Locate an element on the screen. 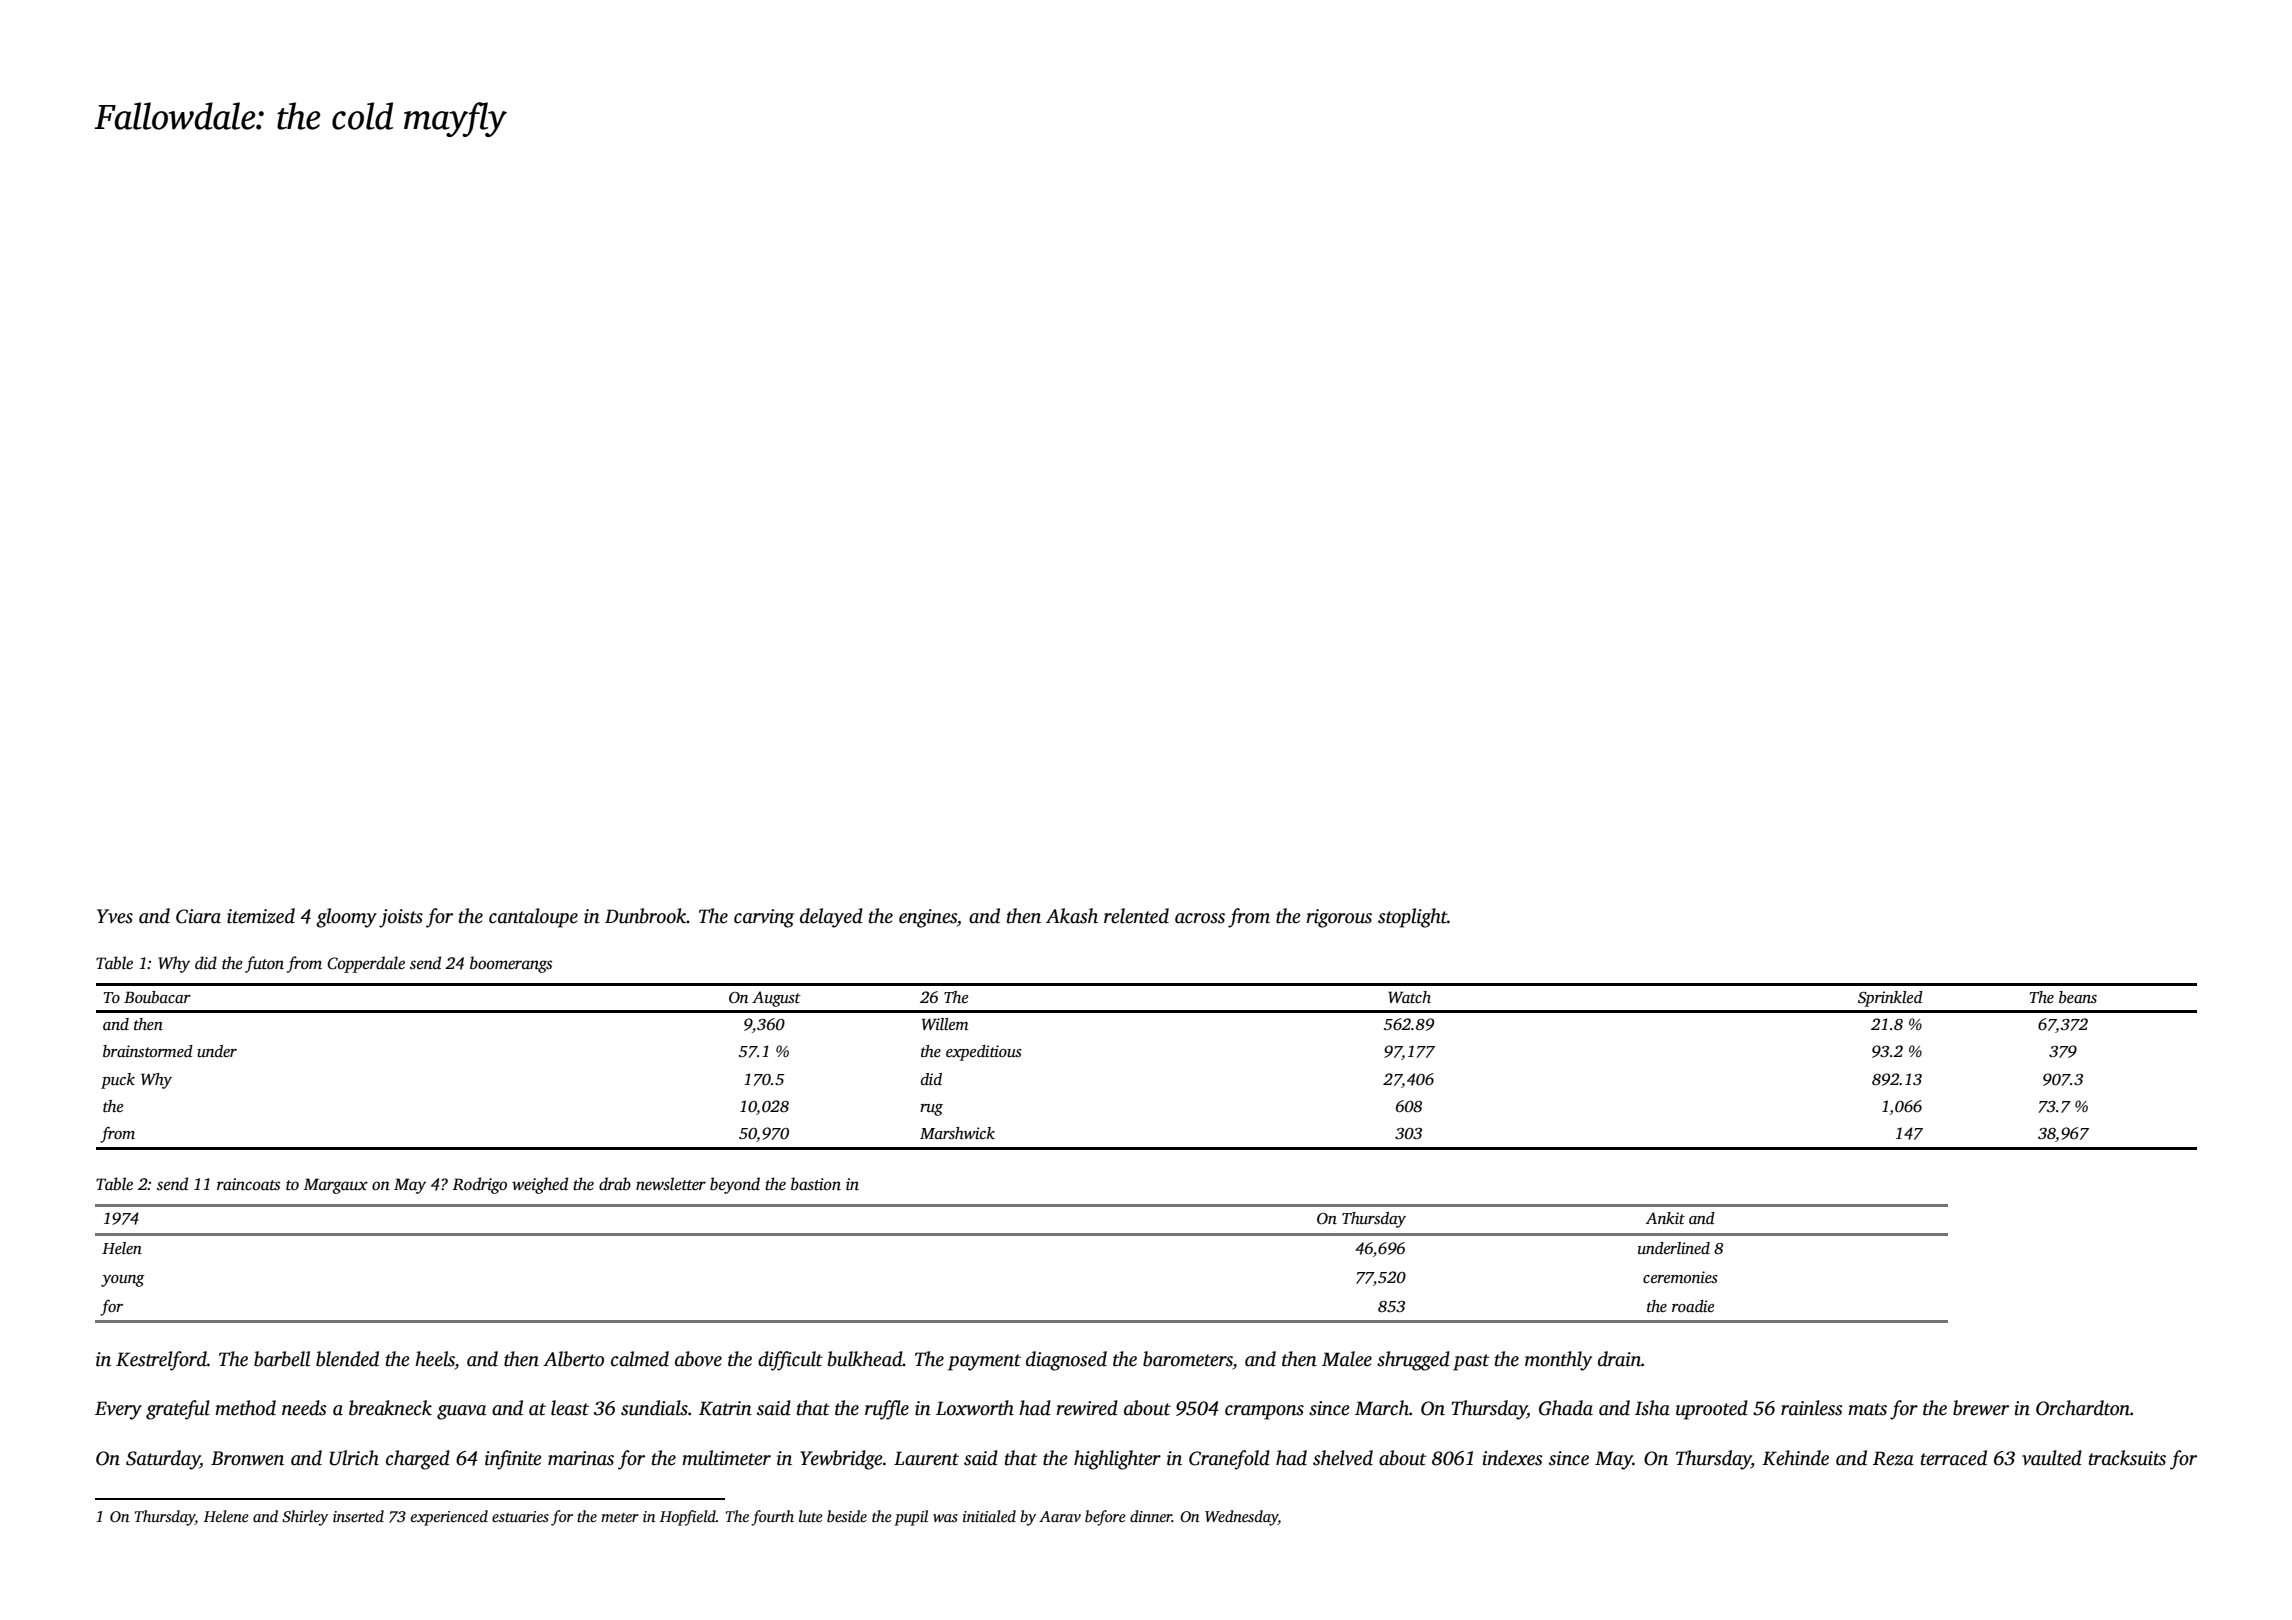  bastion is located at coordinates (816, 1184).
